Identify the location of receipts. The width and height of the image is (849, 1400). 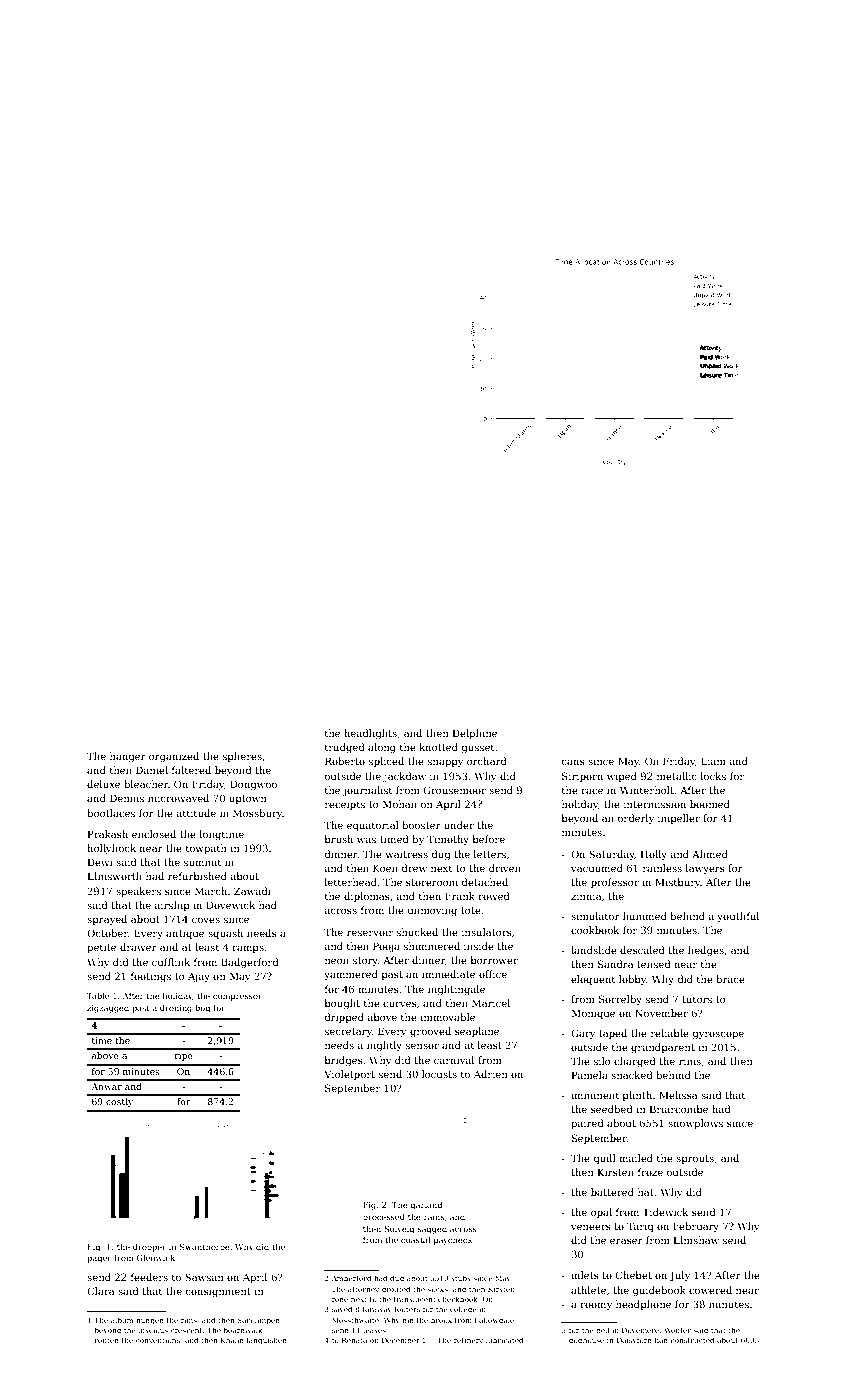
(345, 805).
